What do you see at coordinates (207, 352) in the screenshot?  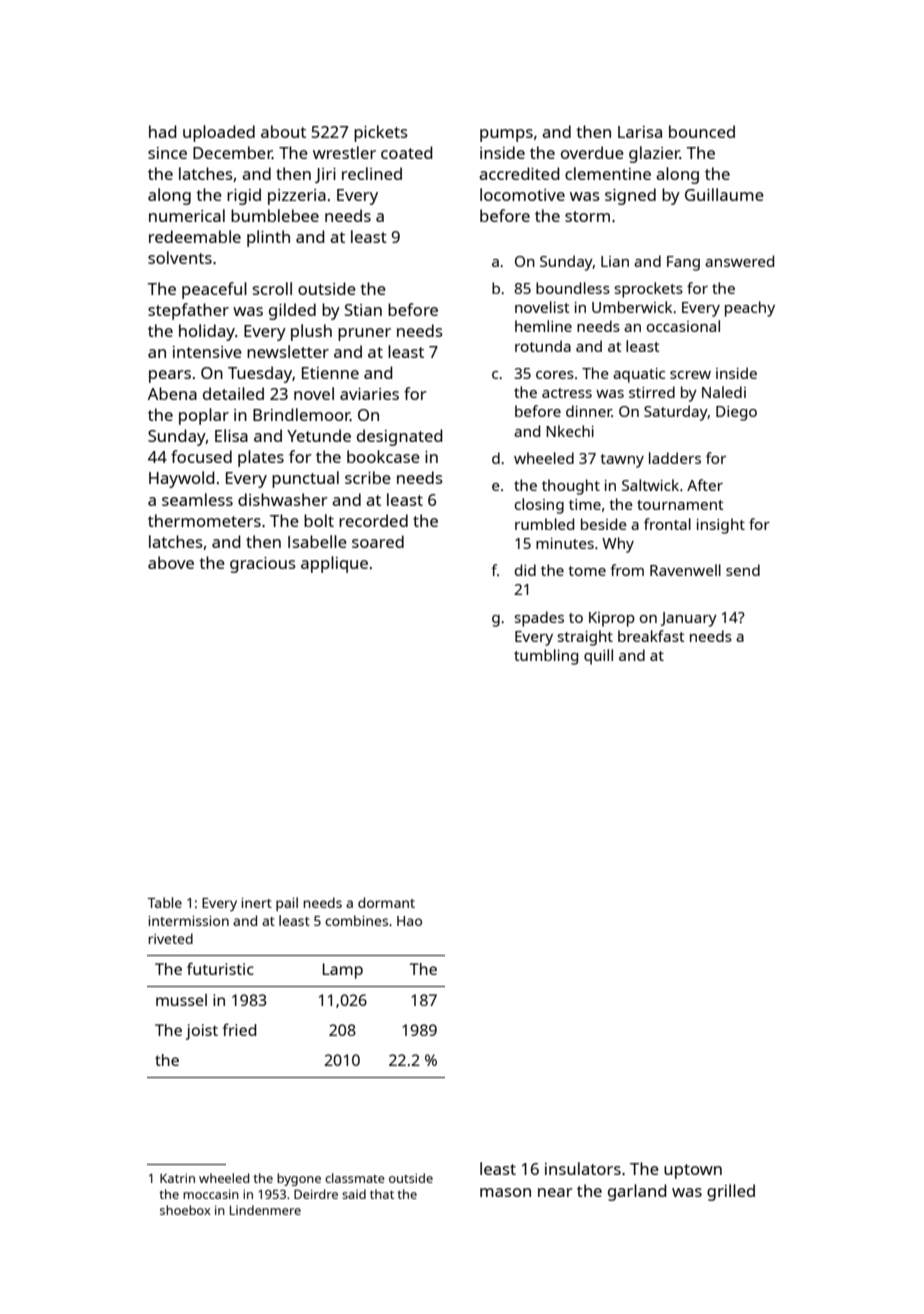 I see `intensive` at bounding box center [207, 352].
